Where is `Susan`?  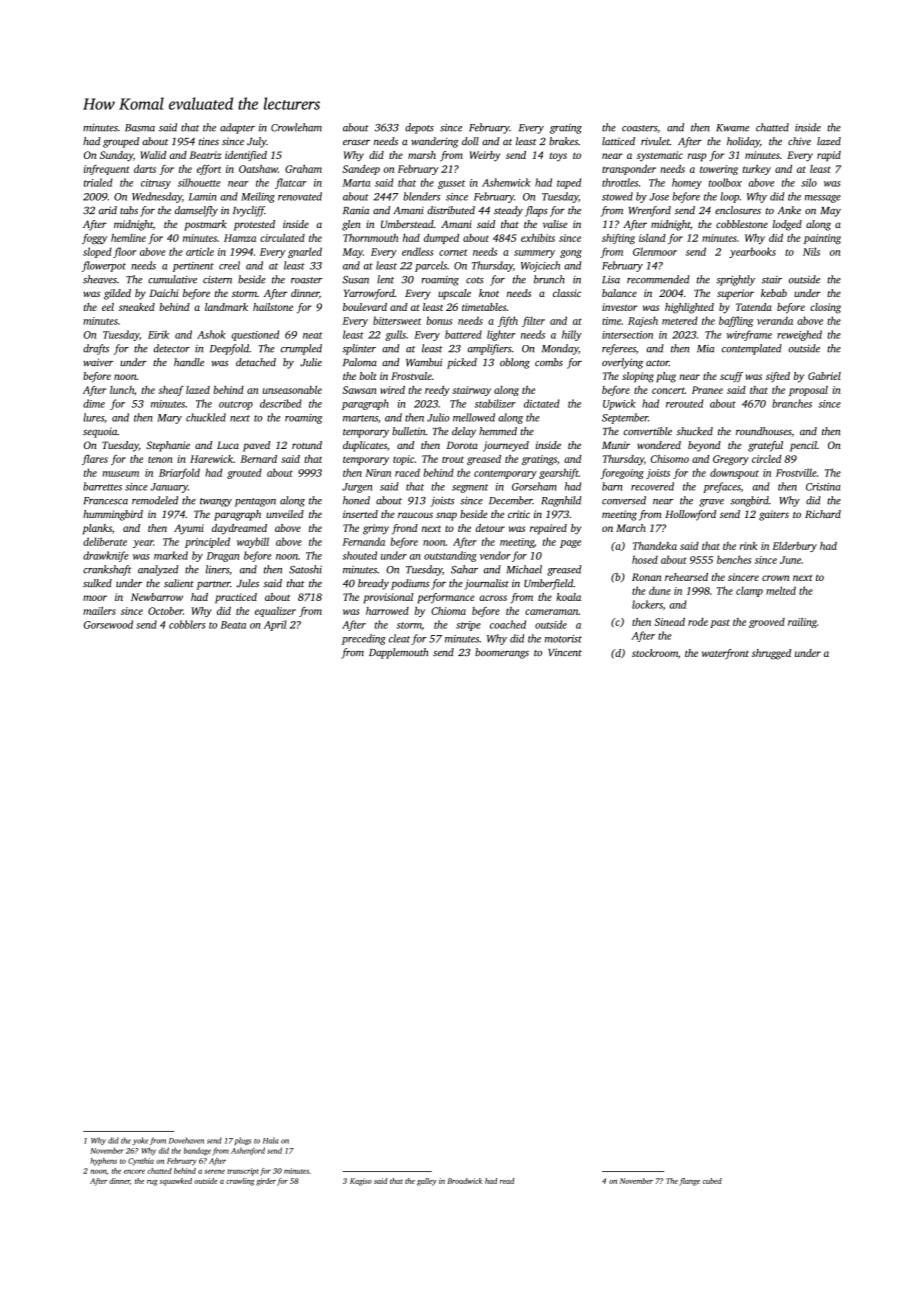 Susan is located at coordinates (355, 280).
